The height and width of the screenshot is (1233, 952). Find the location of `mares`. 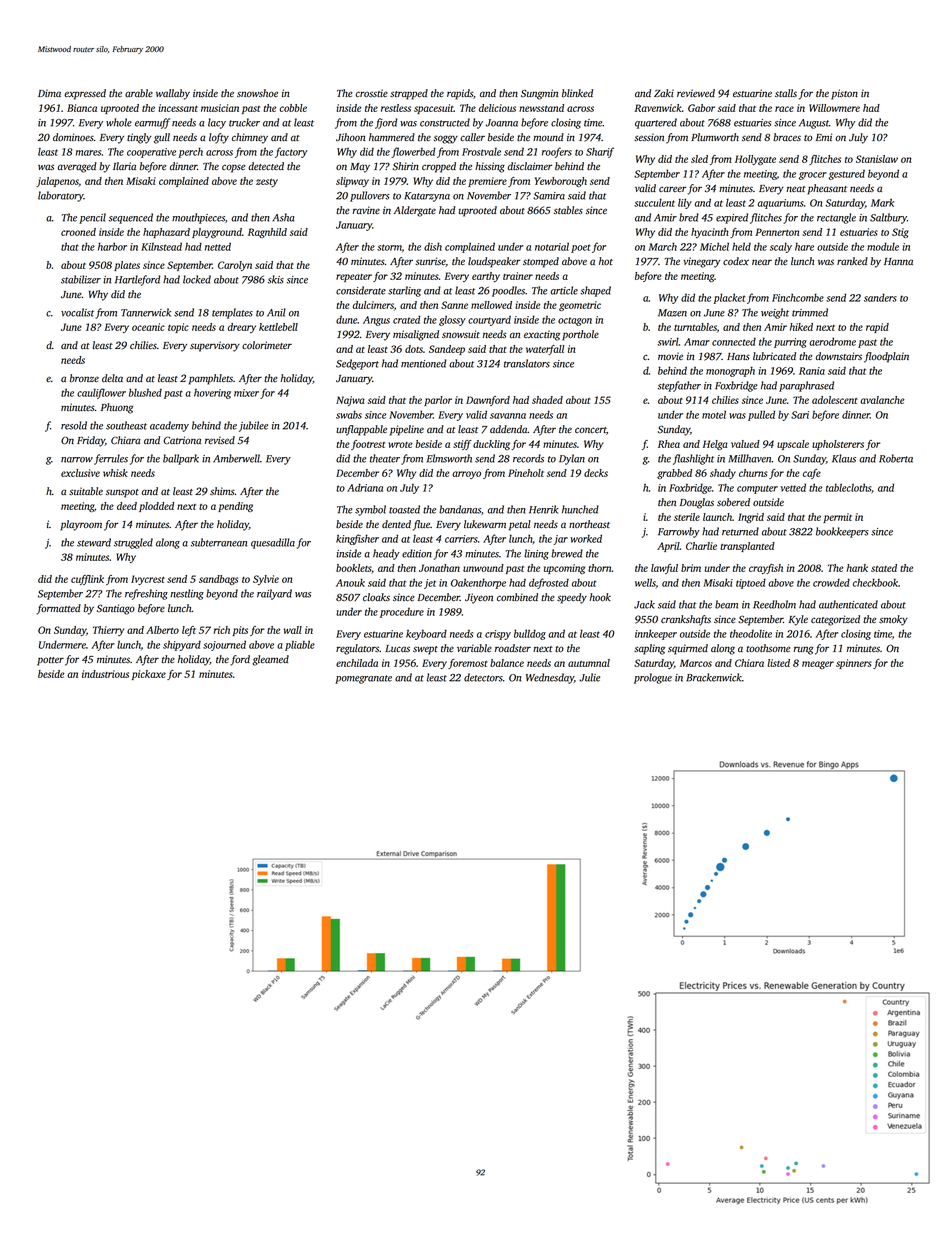

mares is located at coordinates (88, 153).
